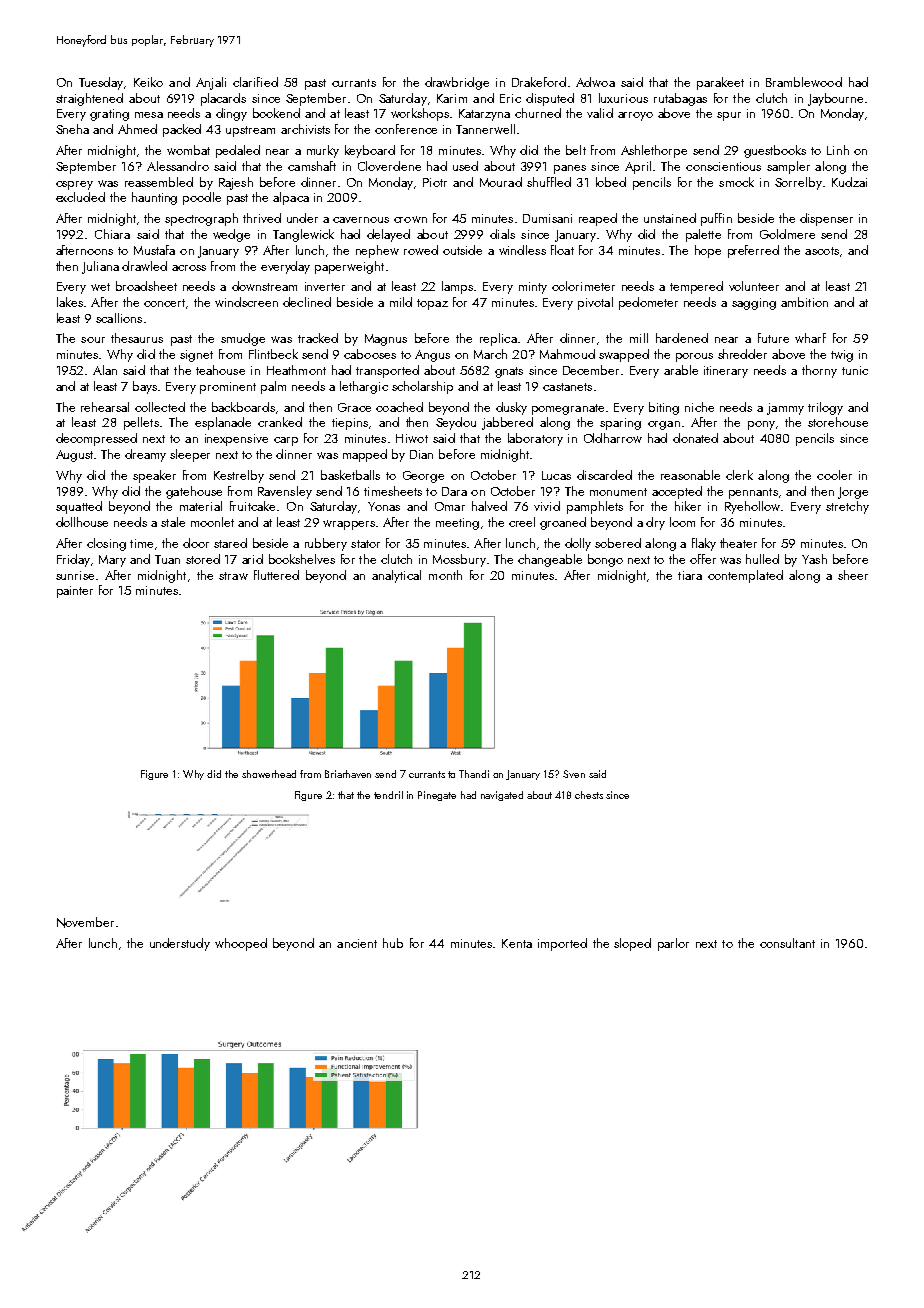 This page has width=924, height=1308. I want to click on sleeper, so click(190, 455).
